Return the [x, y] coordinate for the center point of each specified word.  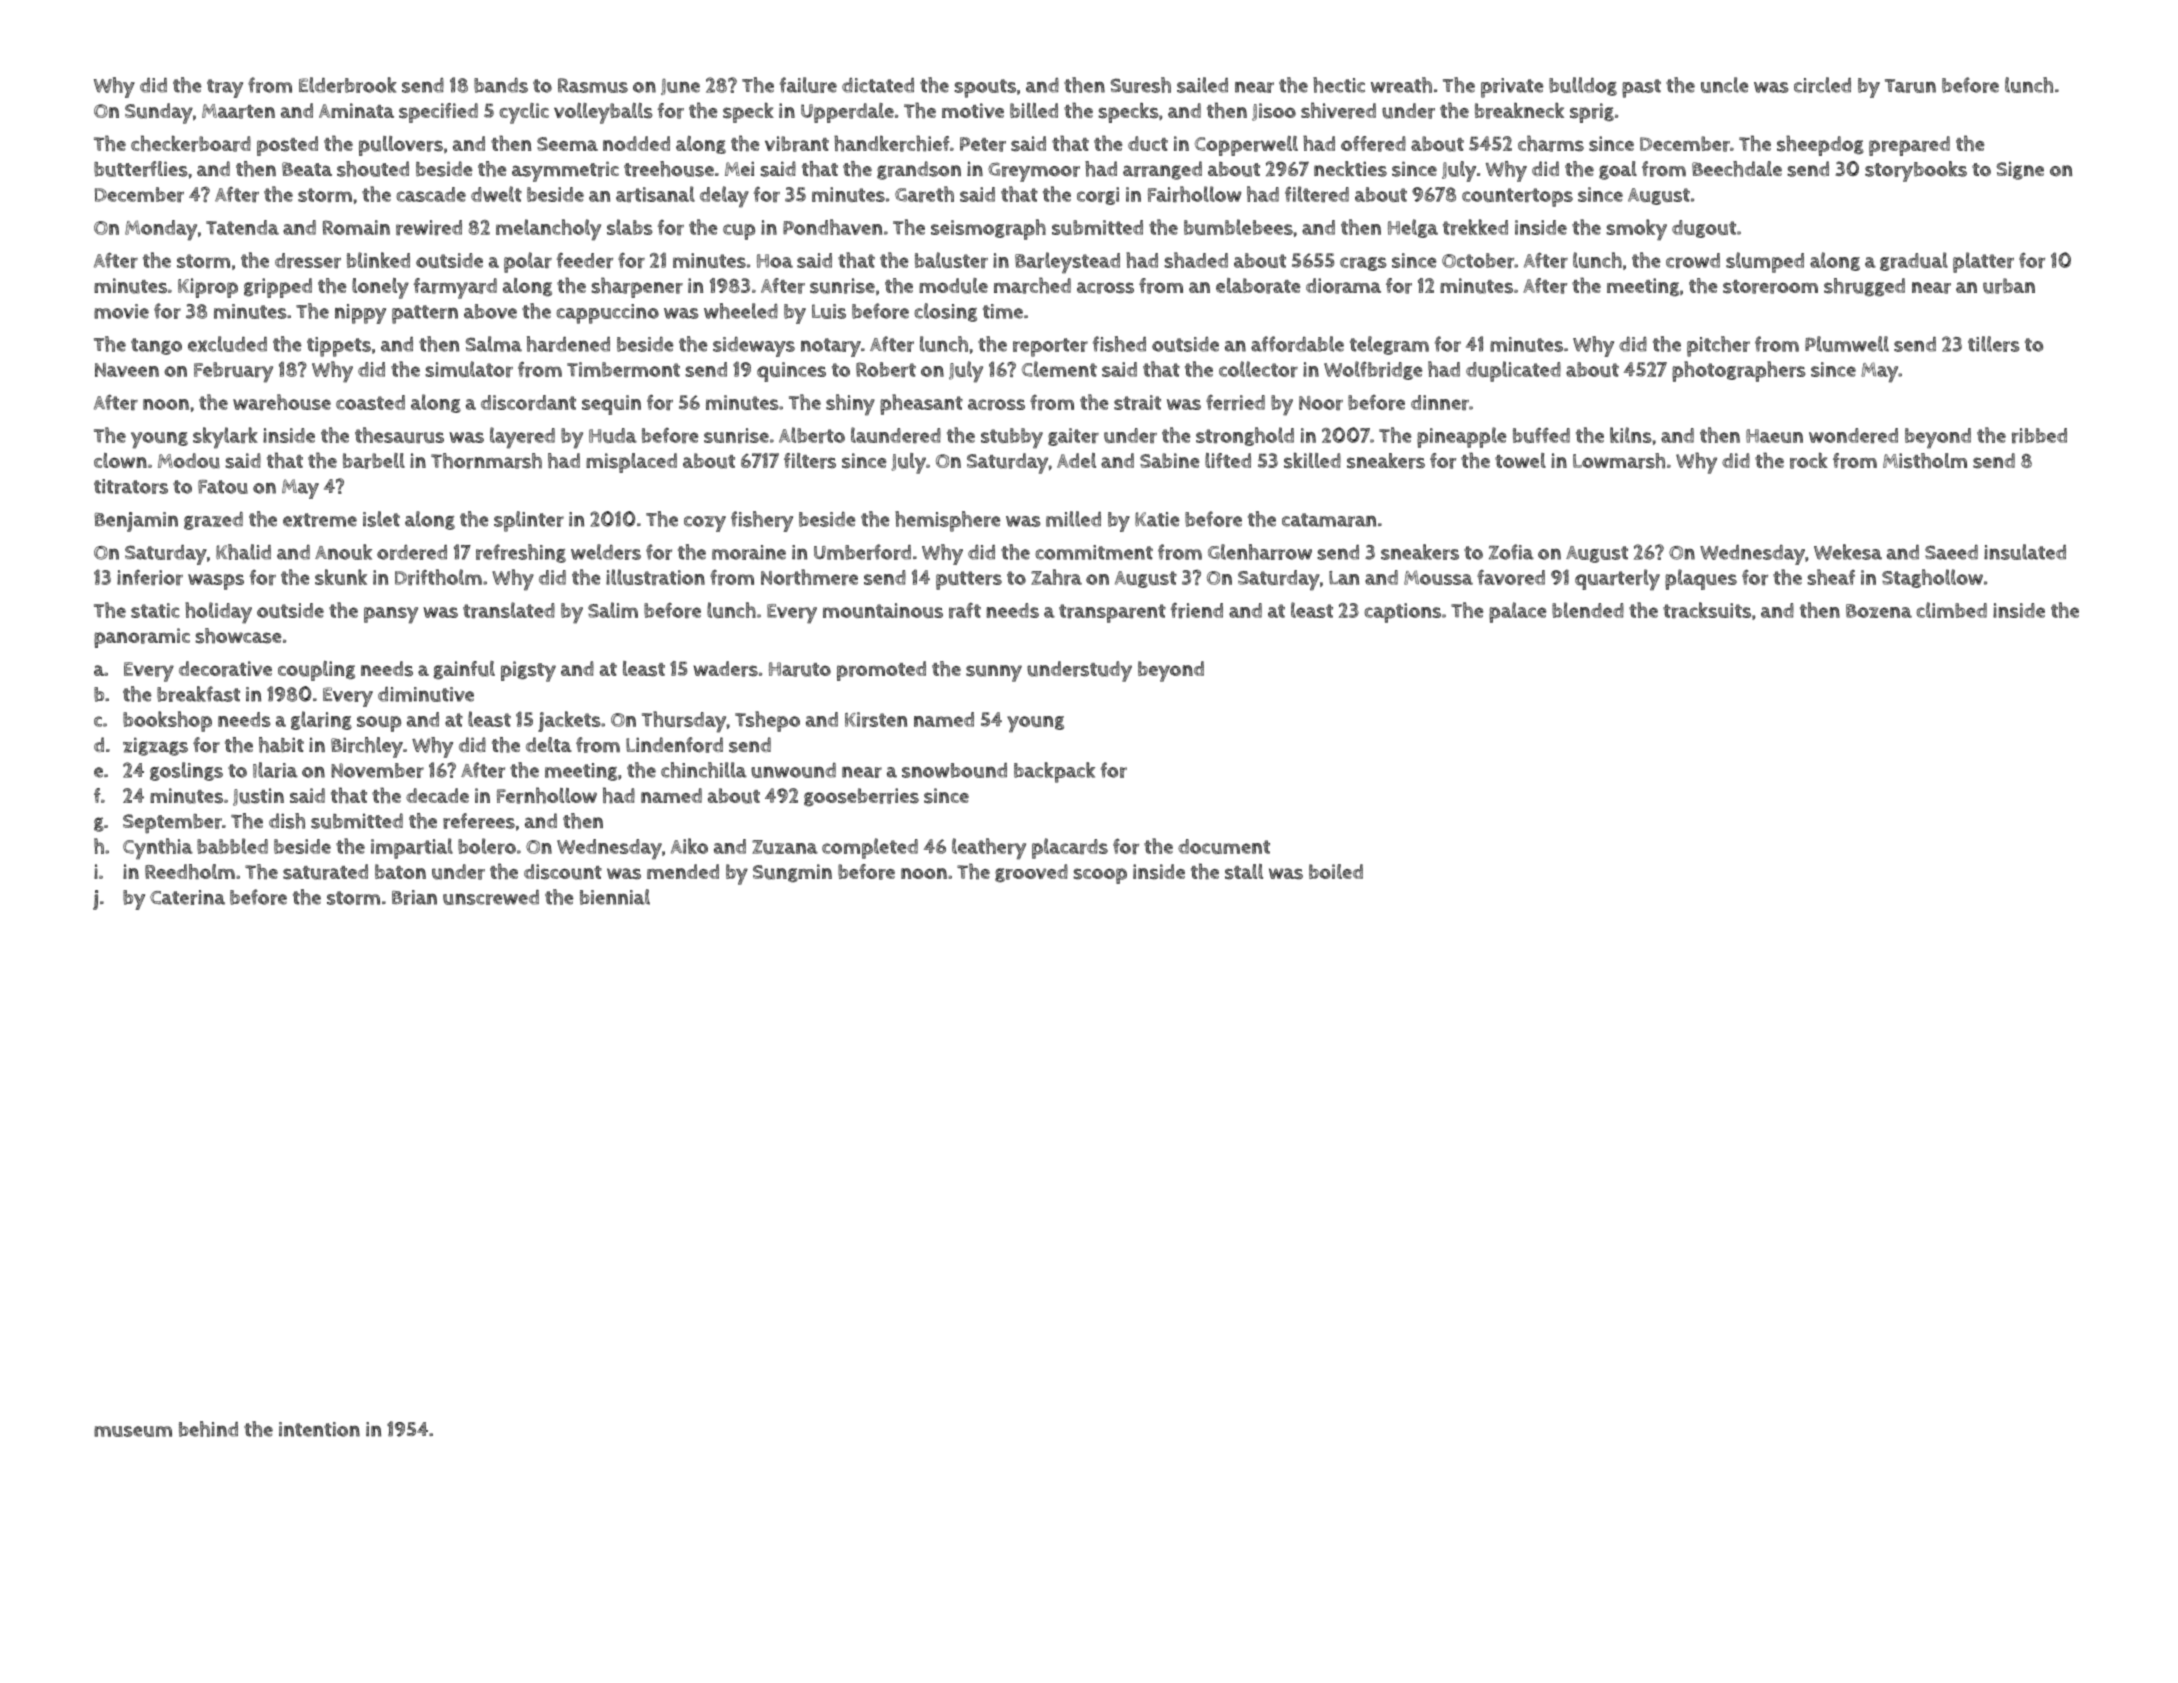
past [1641, 88]
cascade [431, 194]
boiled [1336, 871]
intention [319, 1429]
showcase [238, 636]
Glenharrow [1260, 552]
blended [1588, 610]
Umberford [862, 552]
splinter [529, 521]
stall [1244, 872]
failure [808, 85]
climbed [1951, 610]
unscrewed [491, 897]
